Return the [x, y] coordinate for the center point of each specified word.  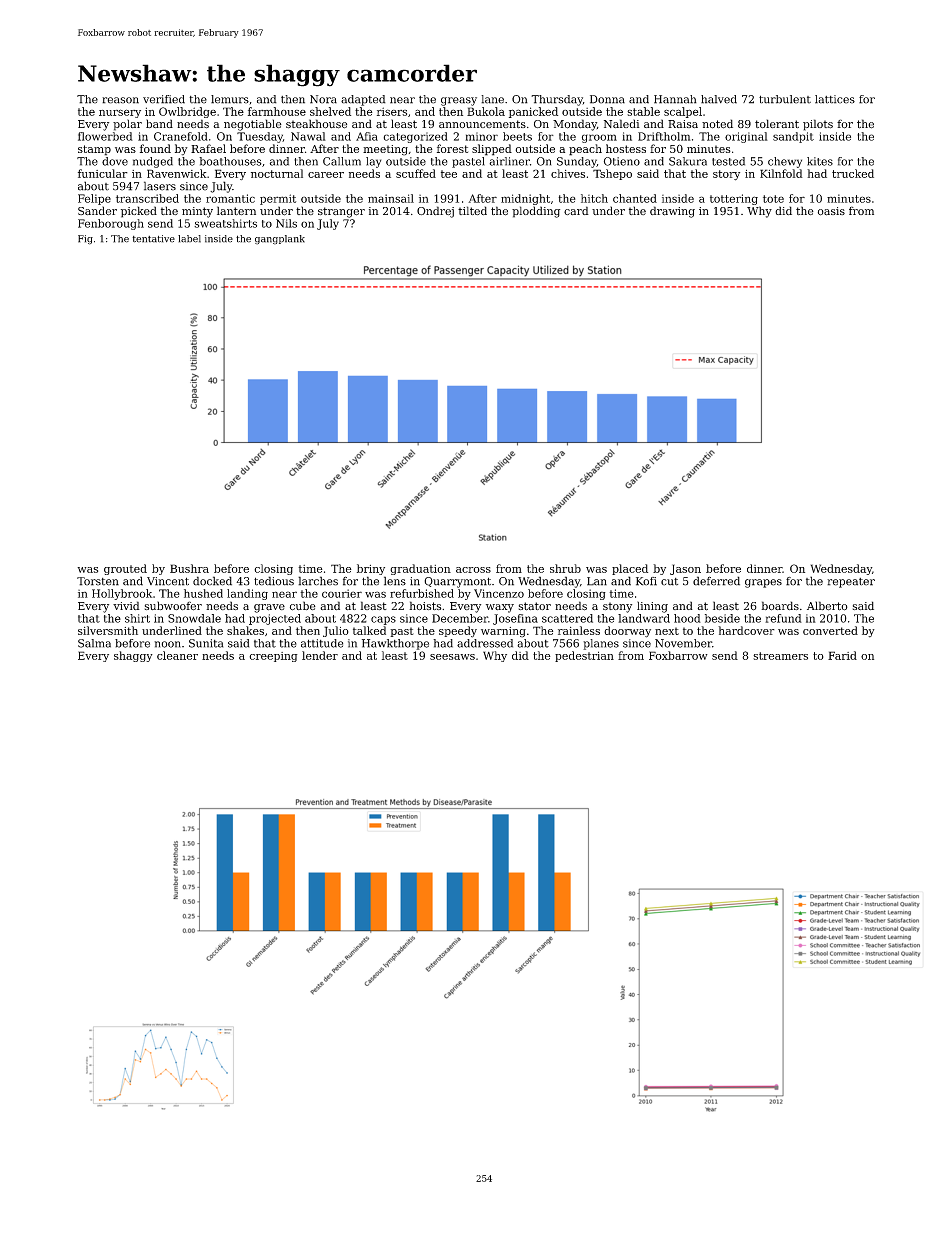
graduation [420, 569]
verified [164, 99]
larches [318, 581]
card [576, 210]
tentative [153, 239]
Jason [685, 569]
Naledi [622, 123]
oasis [831, 211]
